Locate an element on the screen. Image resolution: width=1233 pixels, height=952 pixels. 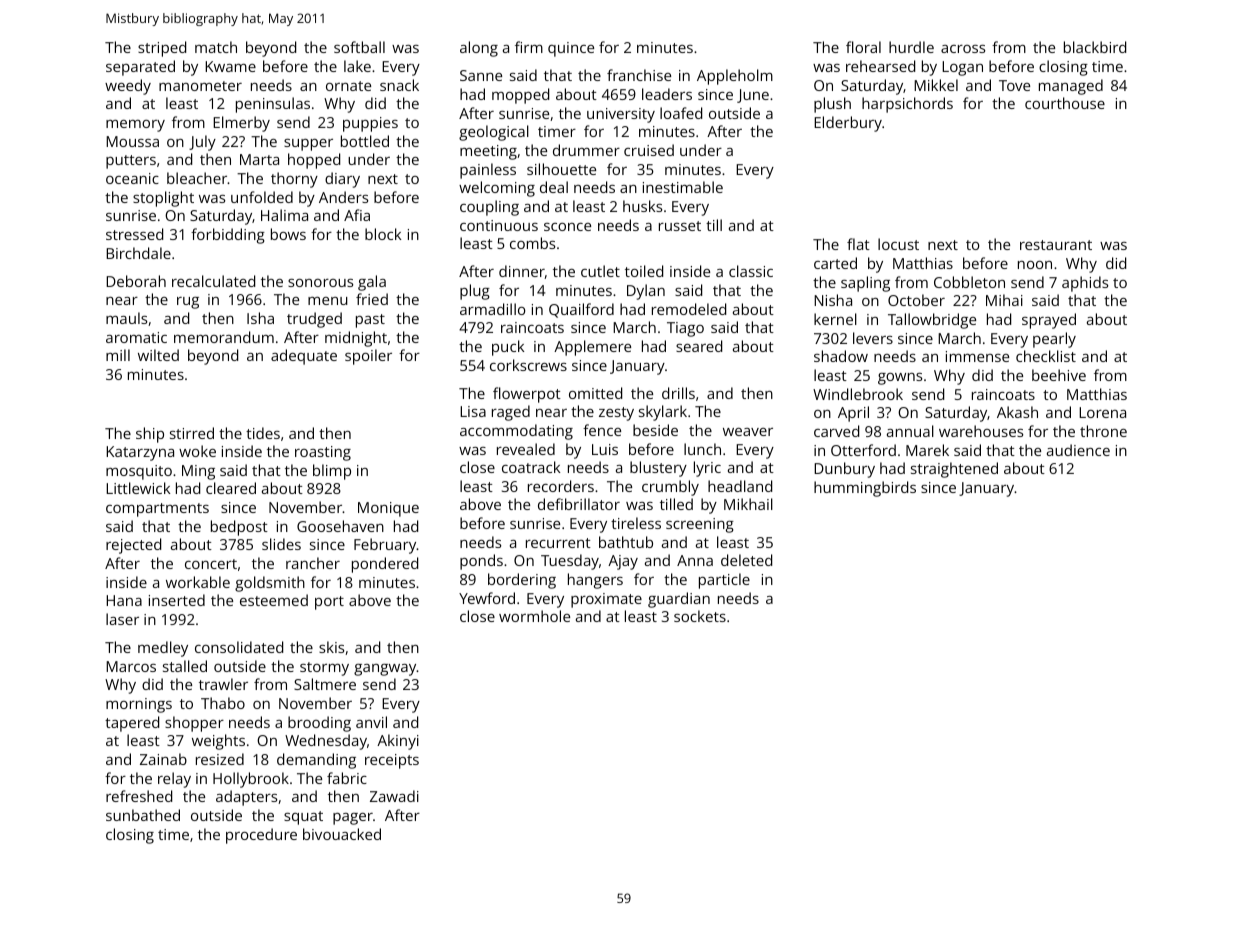
compartments is located at coordinates (157, 510).
